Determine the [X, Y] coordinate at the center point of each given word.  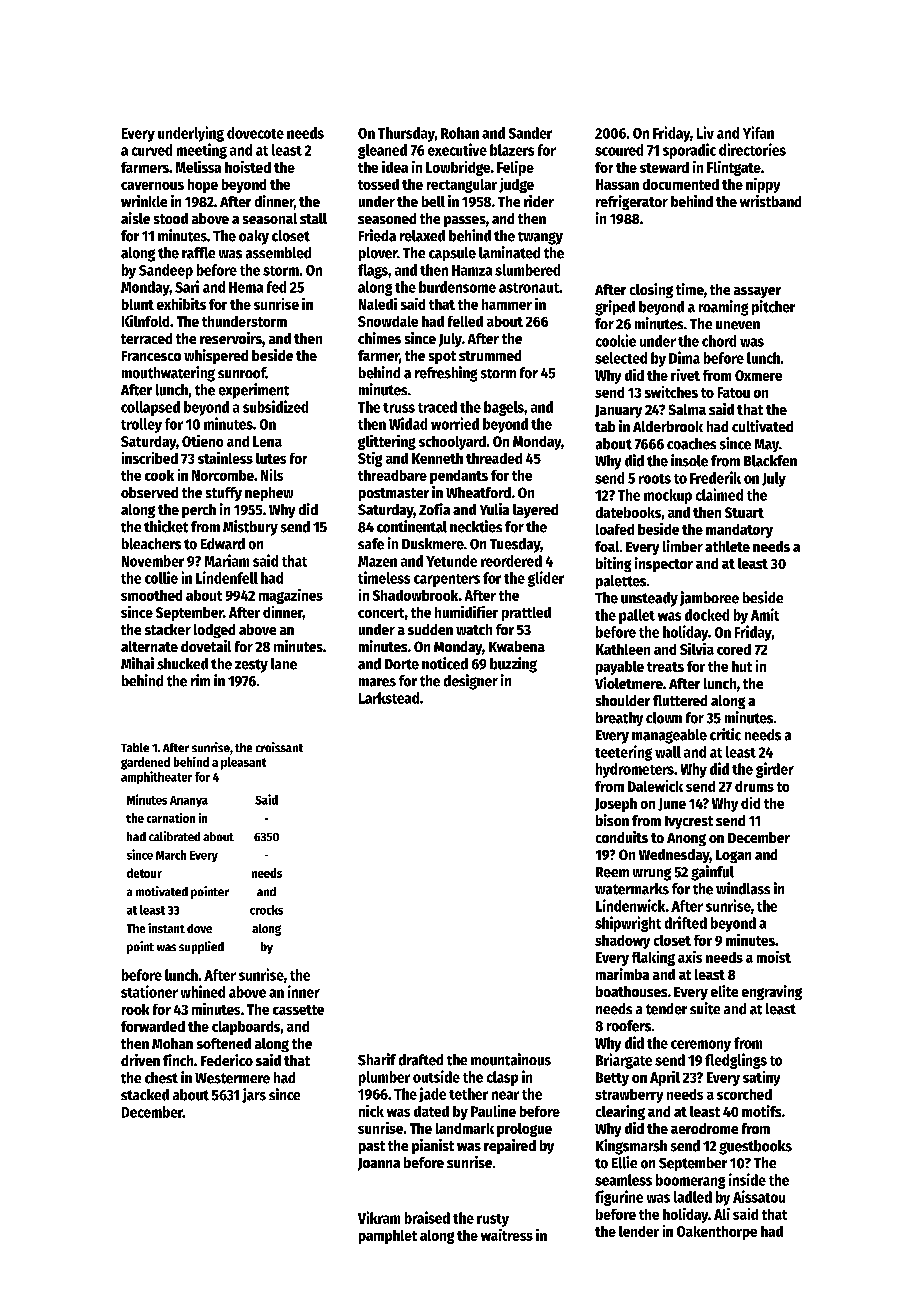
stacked [145, 1095]
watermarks [632, 889]
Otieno [202, 441]
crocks [266, 910]
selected [621, 358]
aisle [135, 218]
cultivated [762, 426]
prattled [526, 614]
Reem [612, 872]
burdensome [457, 287]
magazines [291, 596]
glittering [387, 442]
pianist [433, 1146]
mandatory [739, 531]
